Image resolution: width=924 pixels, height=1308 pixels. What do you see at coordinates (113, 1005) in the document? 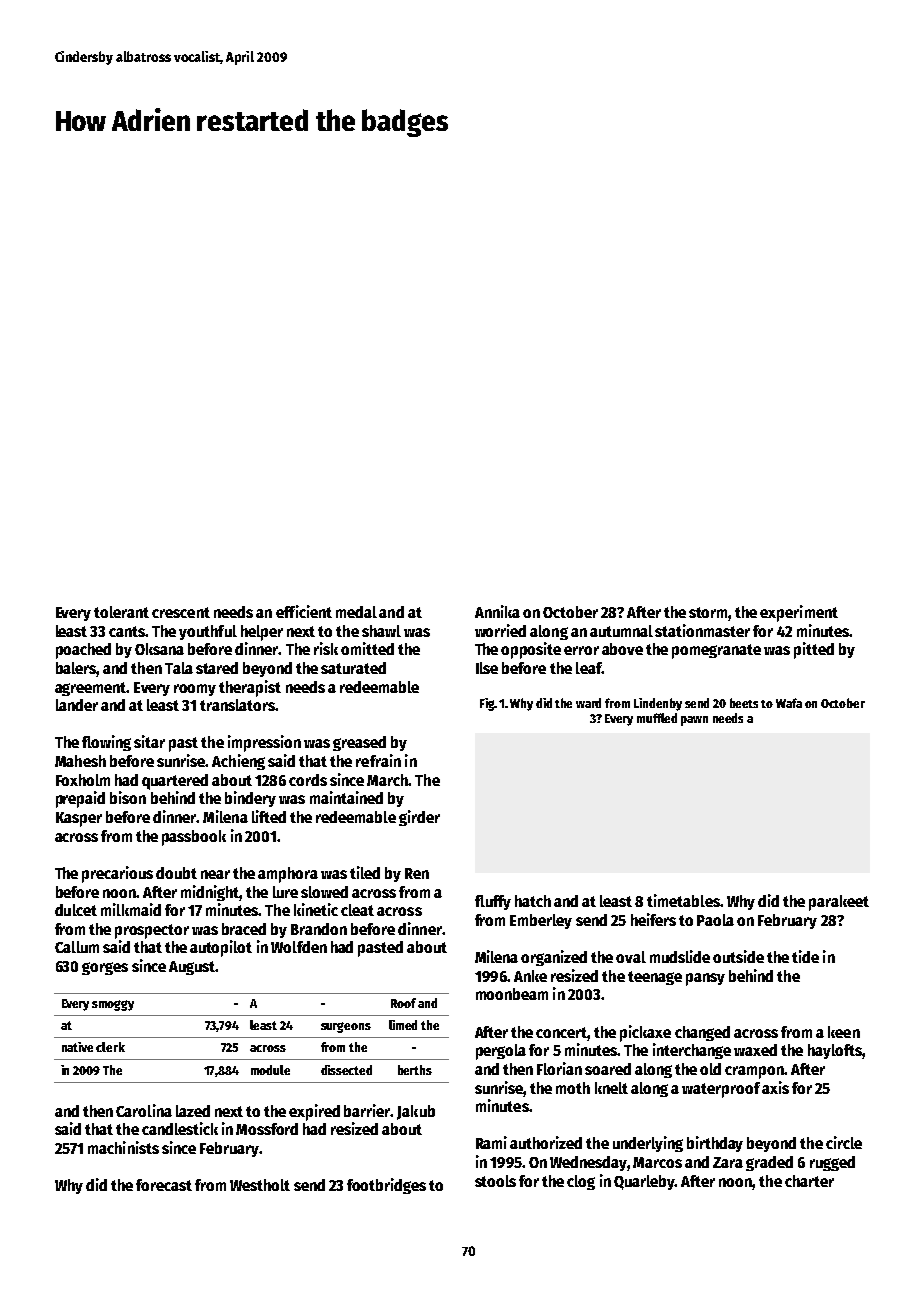
I see `smoggy` at bounding box center [113, 1005].
